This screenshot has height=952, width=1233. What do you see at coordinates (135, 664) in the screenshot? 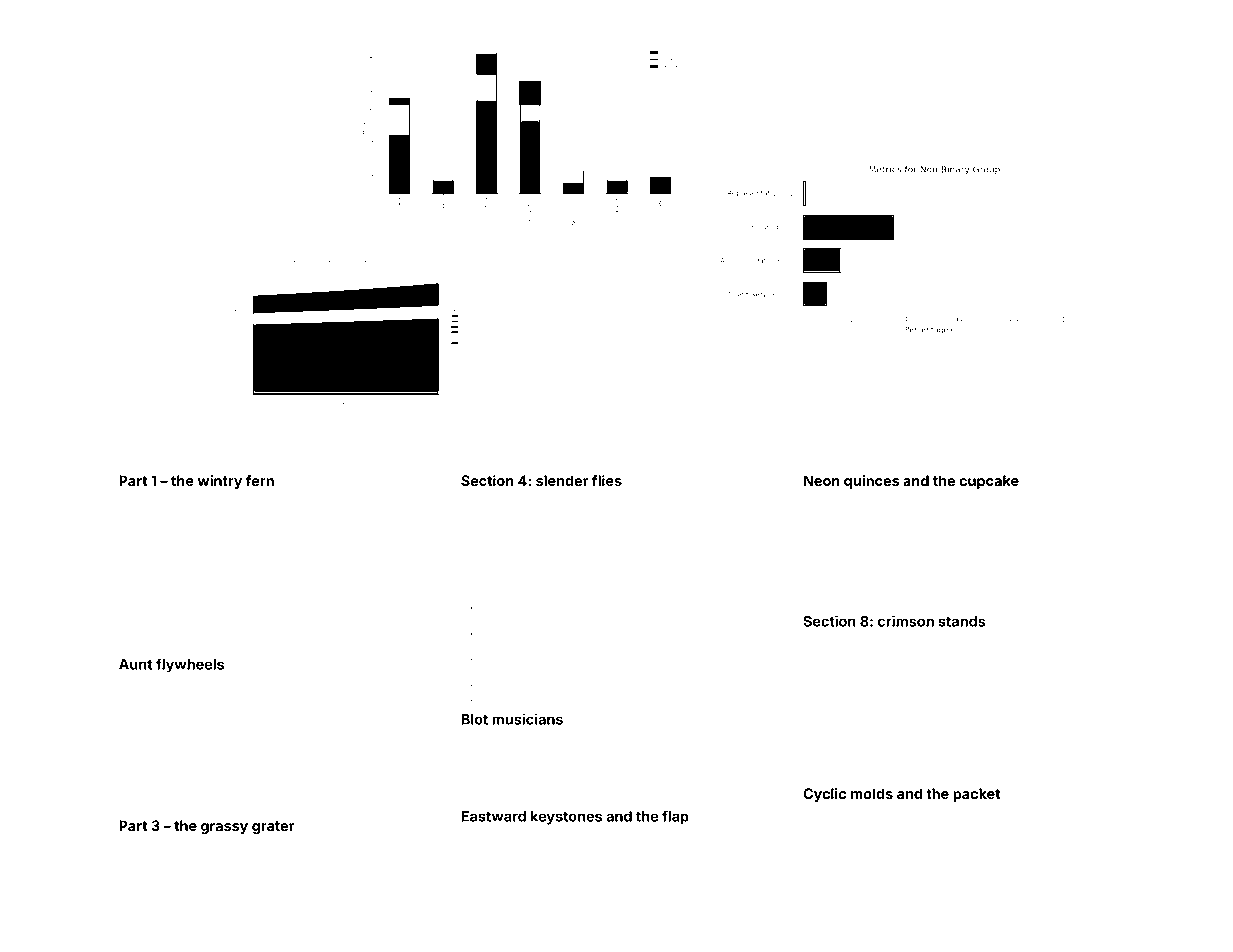
I see `Aunt` at bounding box center [135, 664].
